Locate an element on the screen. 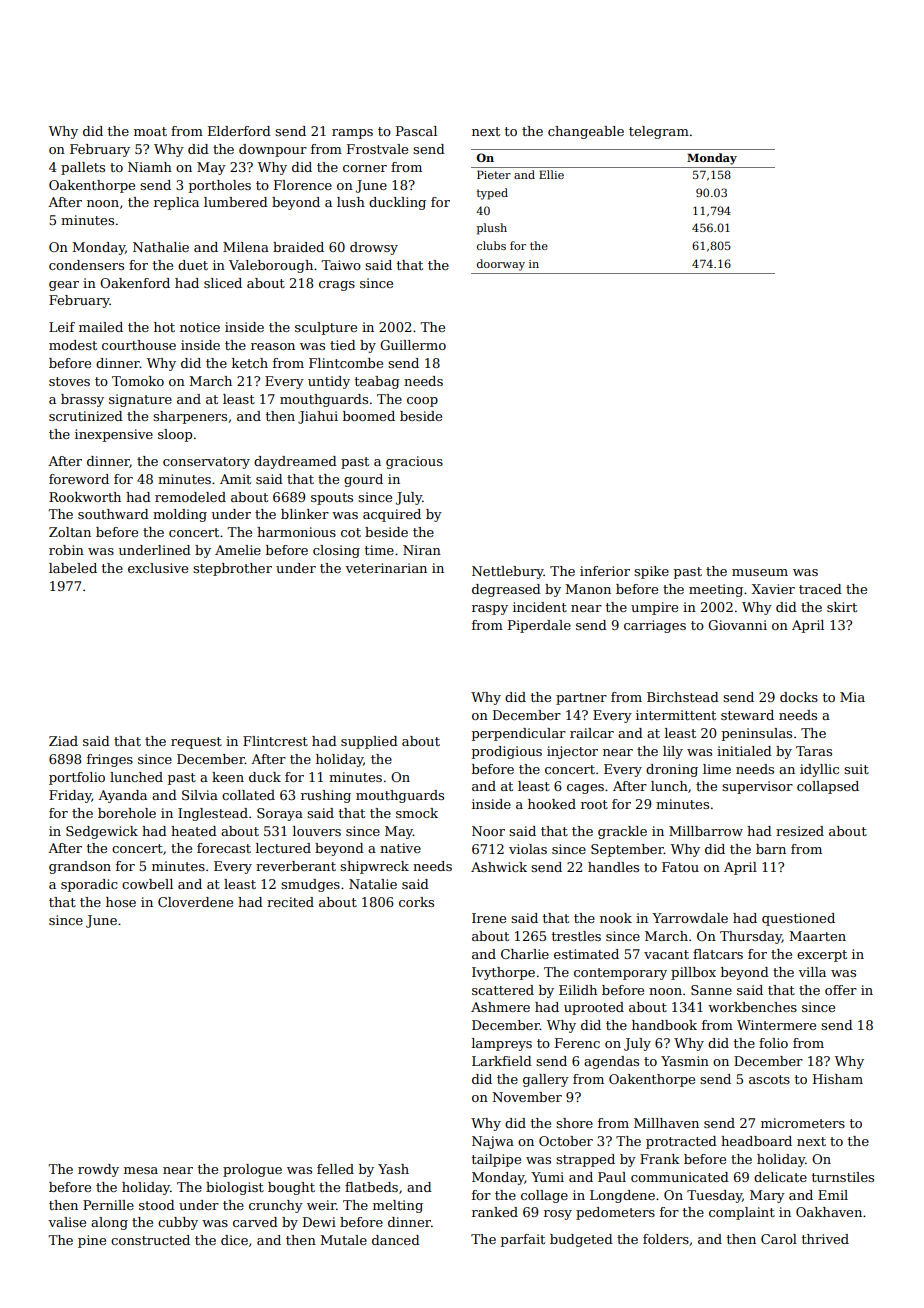 The width and height of the screenshot is (924, 1308). Nettlebury is located at coordinates (508, 572).
